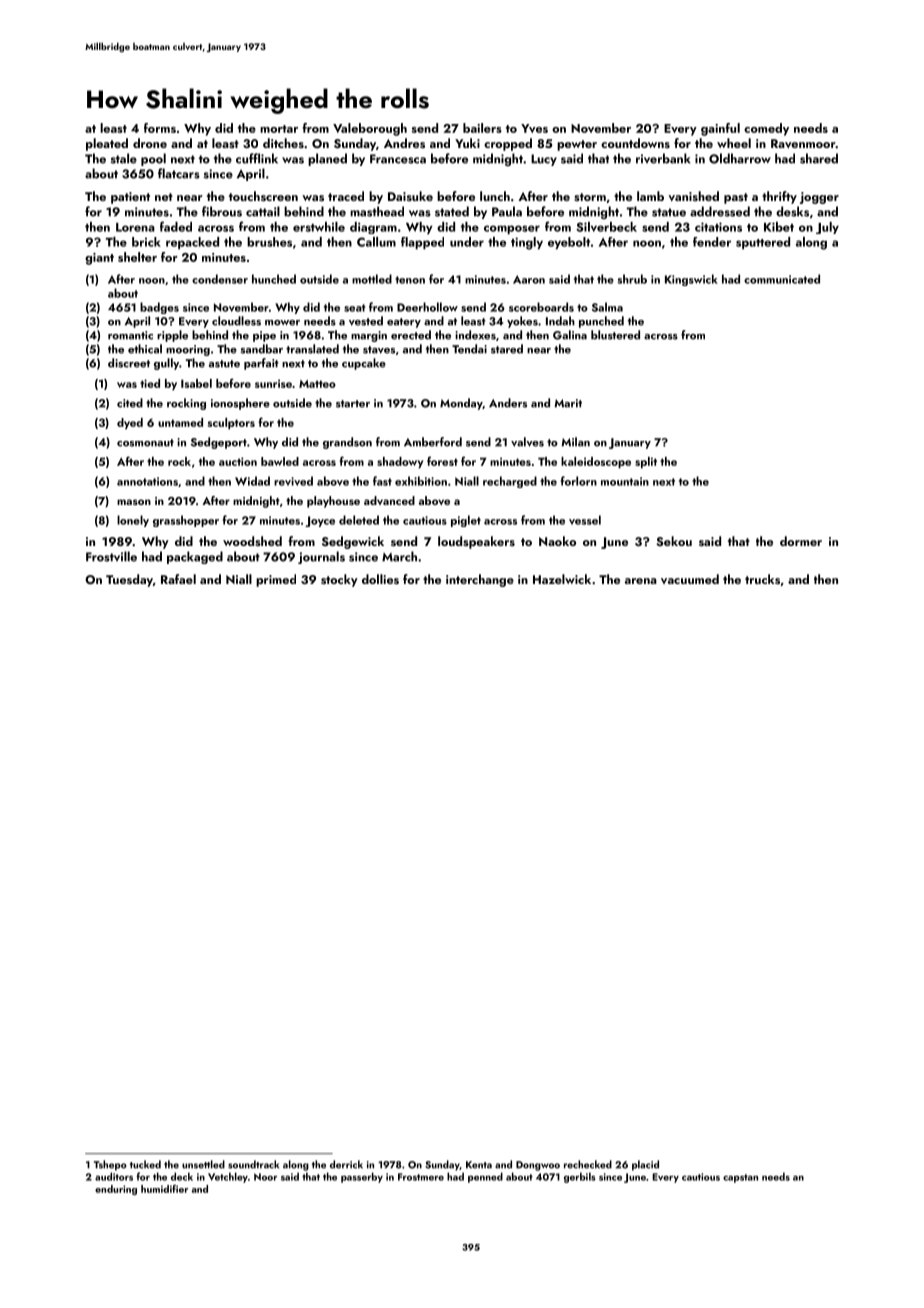 The height and width of the screenshot is (1308, 924). What do you see at coordinates (339, 580) in the screenshot?
I see `stocky` at bounding box center [339, 580].
